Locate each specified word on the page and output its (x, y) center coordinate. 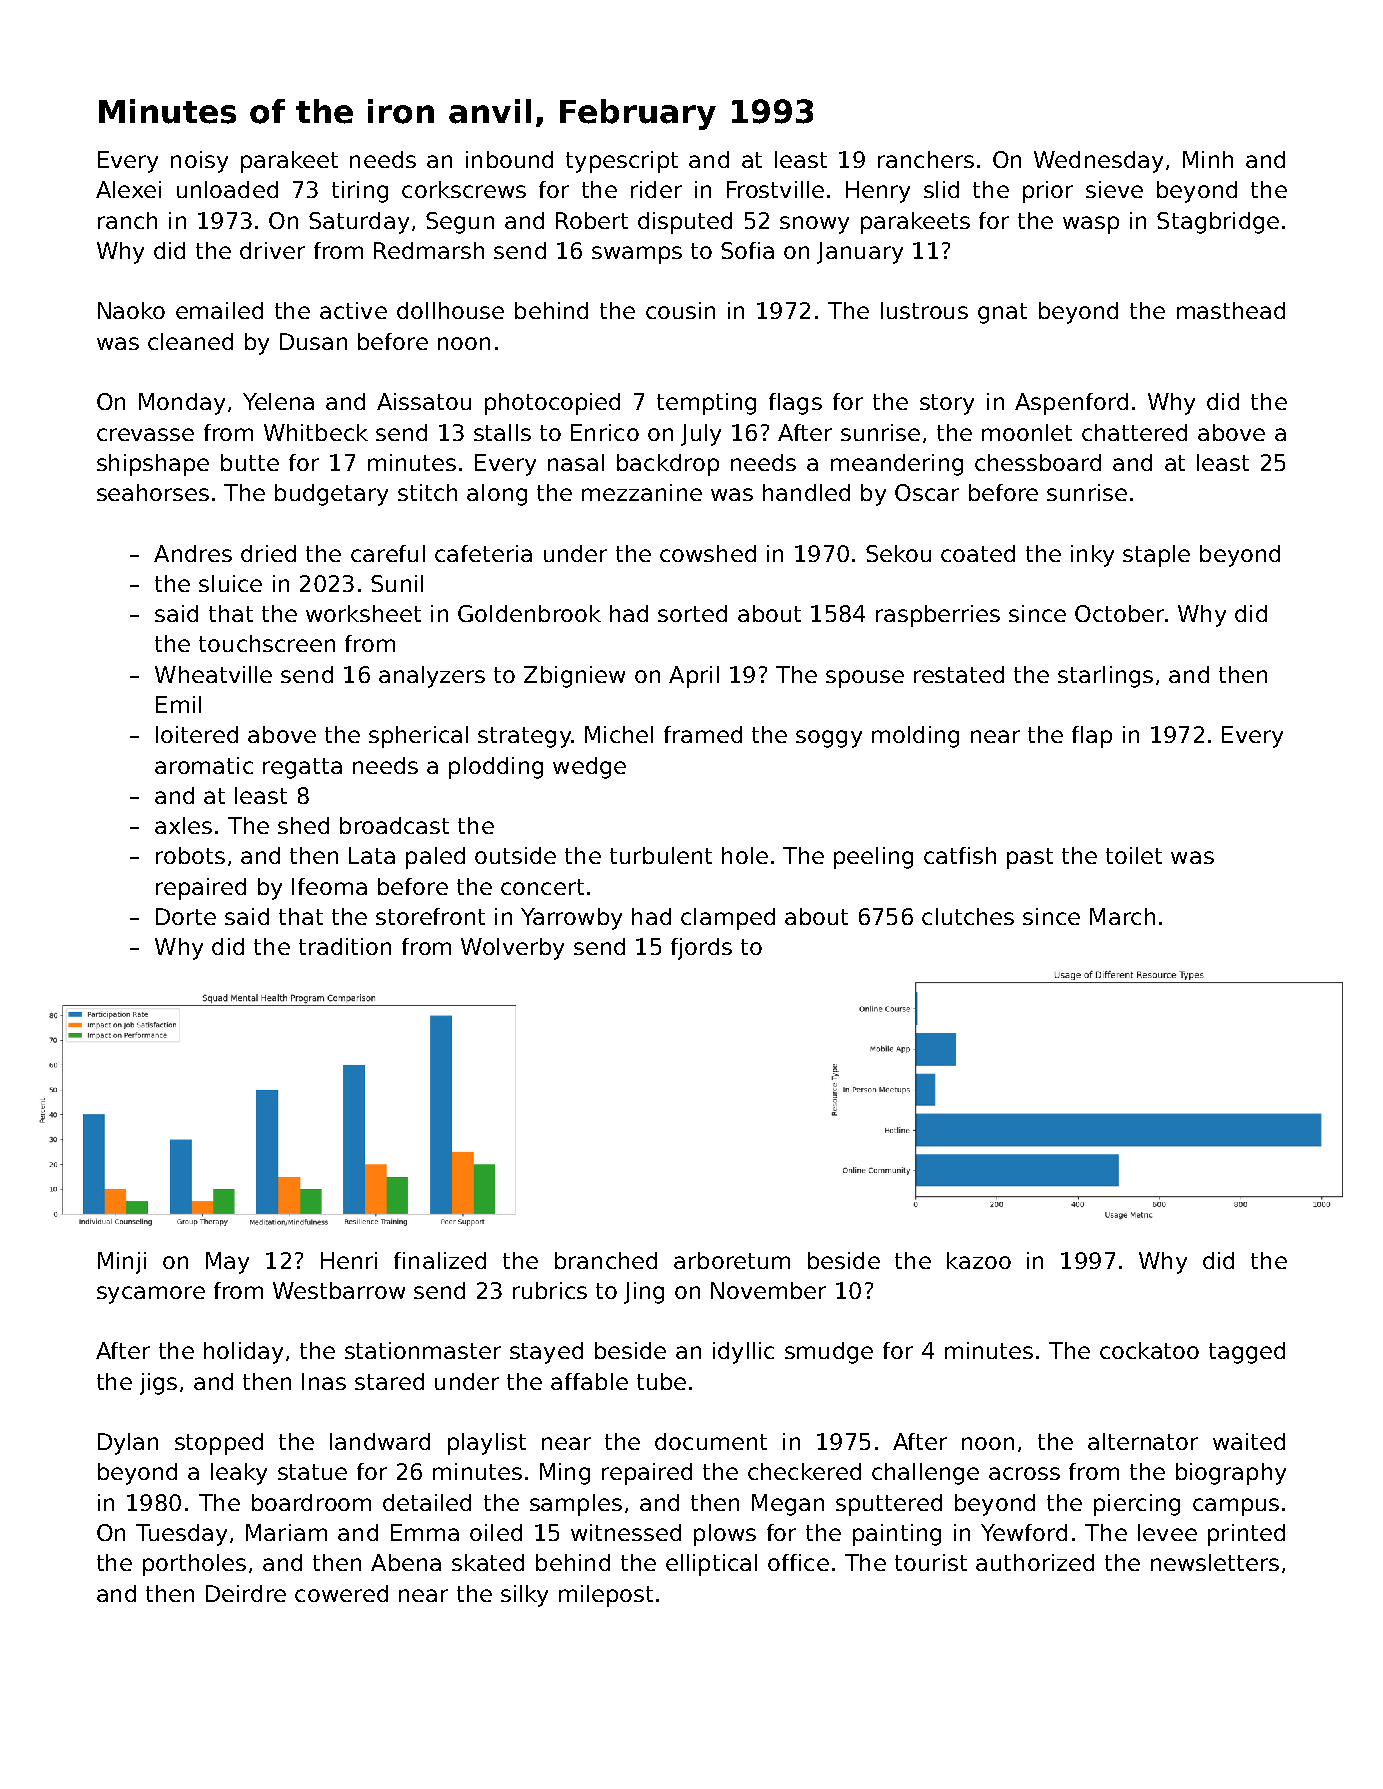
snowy (814, 225)
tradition (345, 946)
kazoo (979, 1260)
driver (272, 250)
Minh (1208, 159)
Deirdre (246, 1593)
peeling (873, 858)
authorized (1035, 1562)
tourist (931, 1562)
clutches (968, 916)
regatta (302, 768)
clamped (728, 919)
